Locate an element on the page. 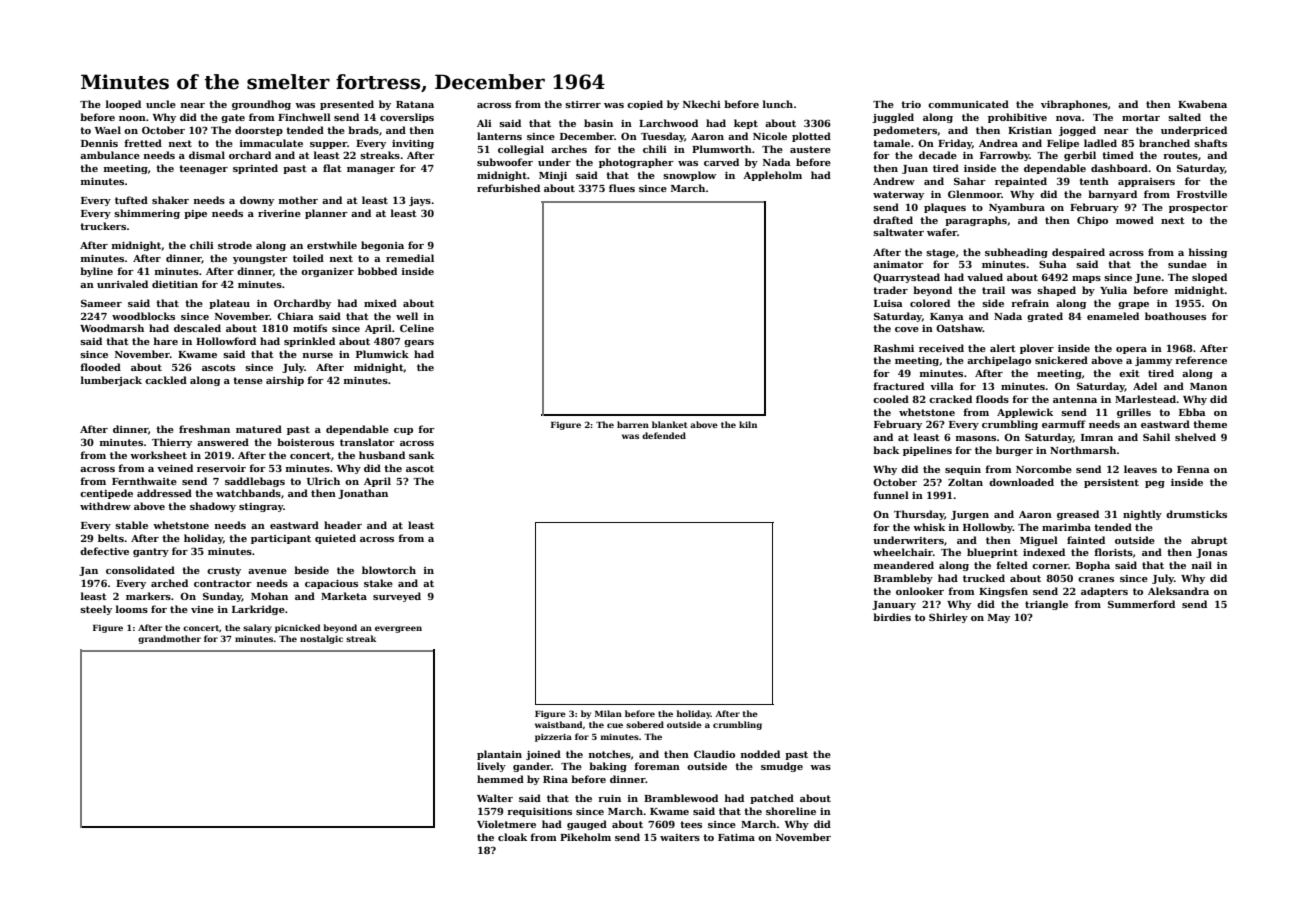  Summerford is located at coordinates (1141, 604).
